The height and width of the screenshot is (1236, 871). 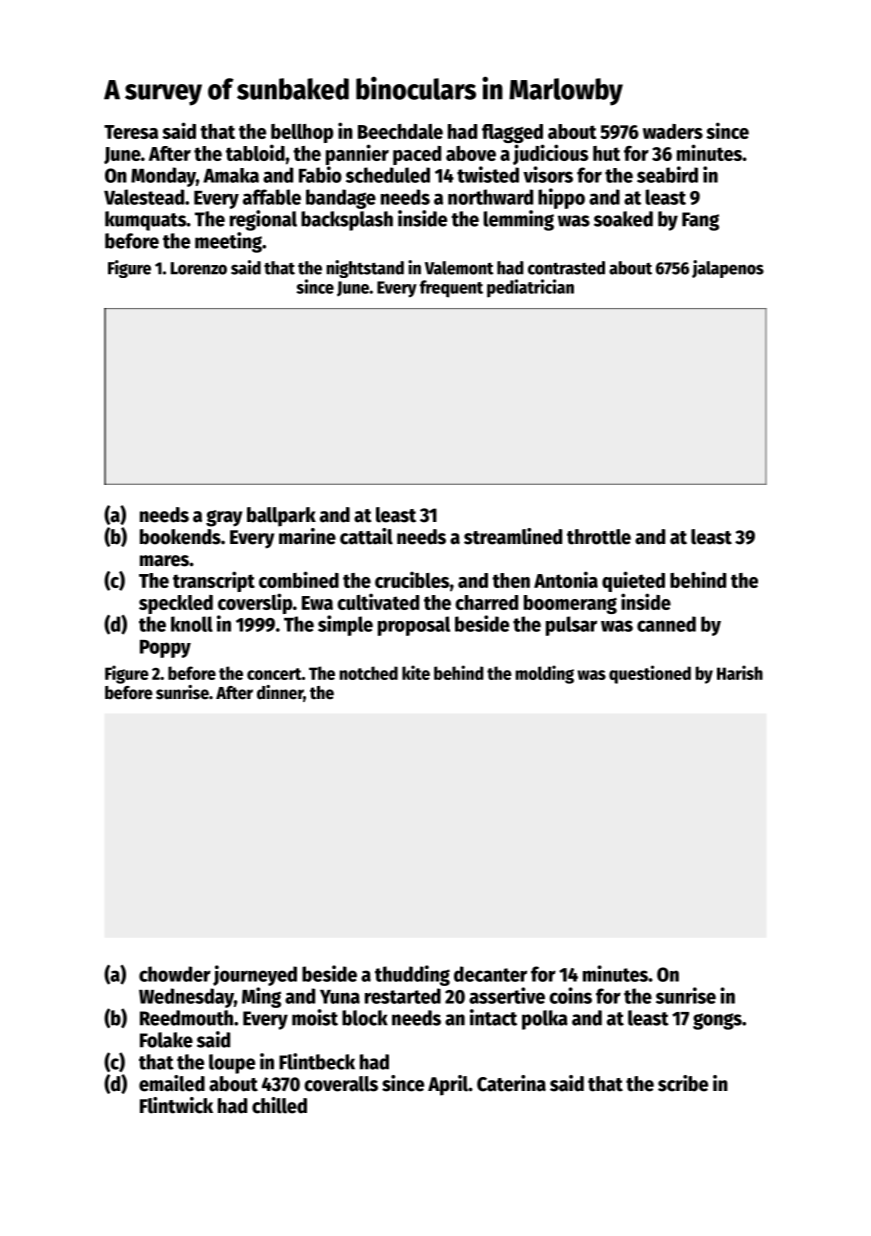 I want to click on throttle, so click(x=599, y=537).
